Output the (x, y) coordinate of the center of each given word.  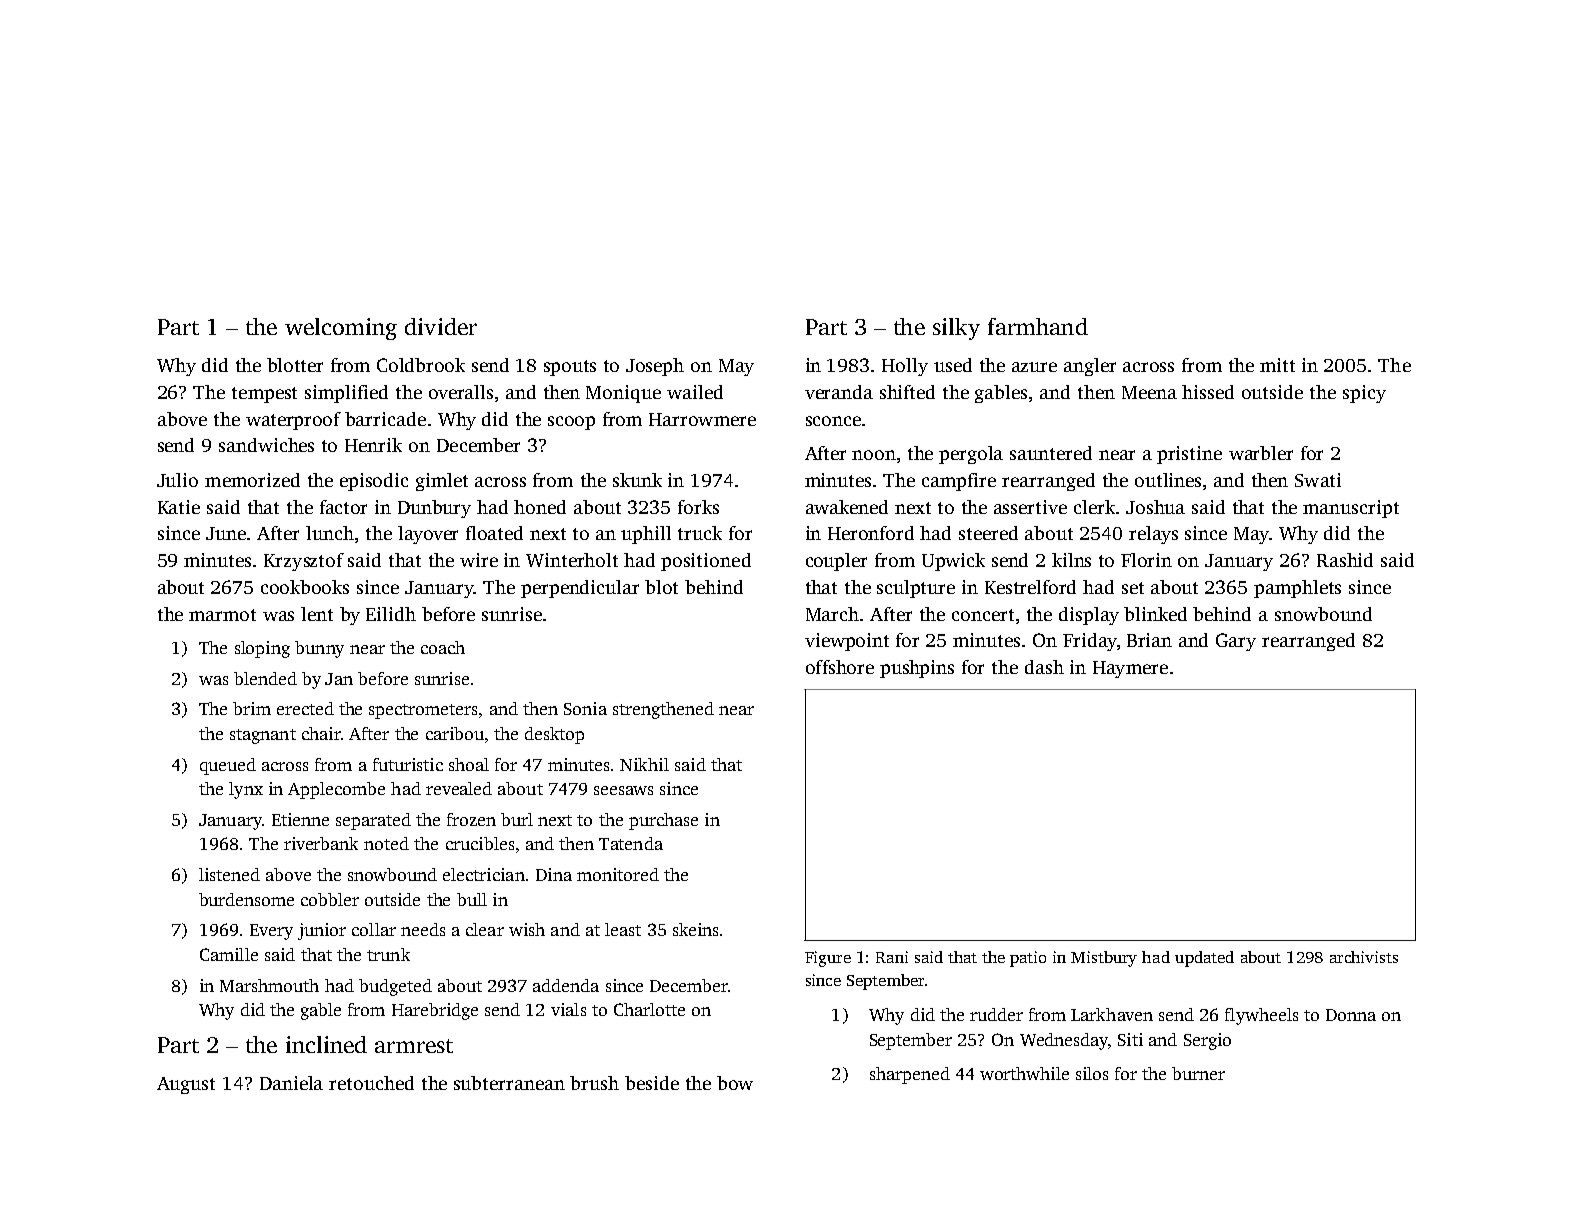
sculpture (916, 589)
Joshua (1155, 507)
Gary (1236, 642)
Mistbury (1104, 959)
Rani (892, 957)
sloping (262, 649)
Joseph (655, 367)
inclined (326, 1044)
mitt (1277, 365)
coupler (836, 562)
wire (479, 560)
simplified (346, 394)
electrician (484, 874)
